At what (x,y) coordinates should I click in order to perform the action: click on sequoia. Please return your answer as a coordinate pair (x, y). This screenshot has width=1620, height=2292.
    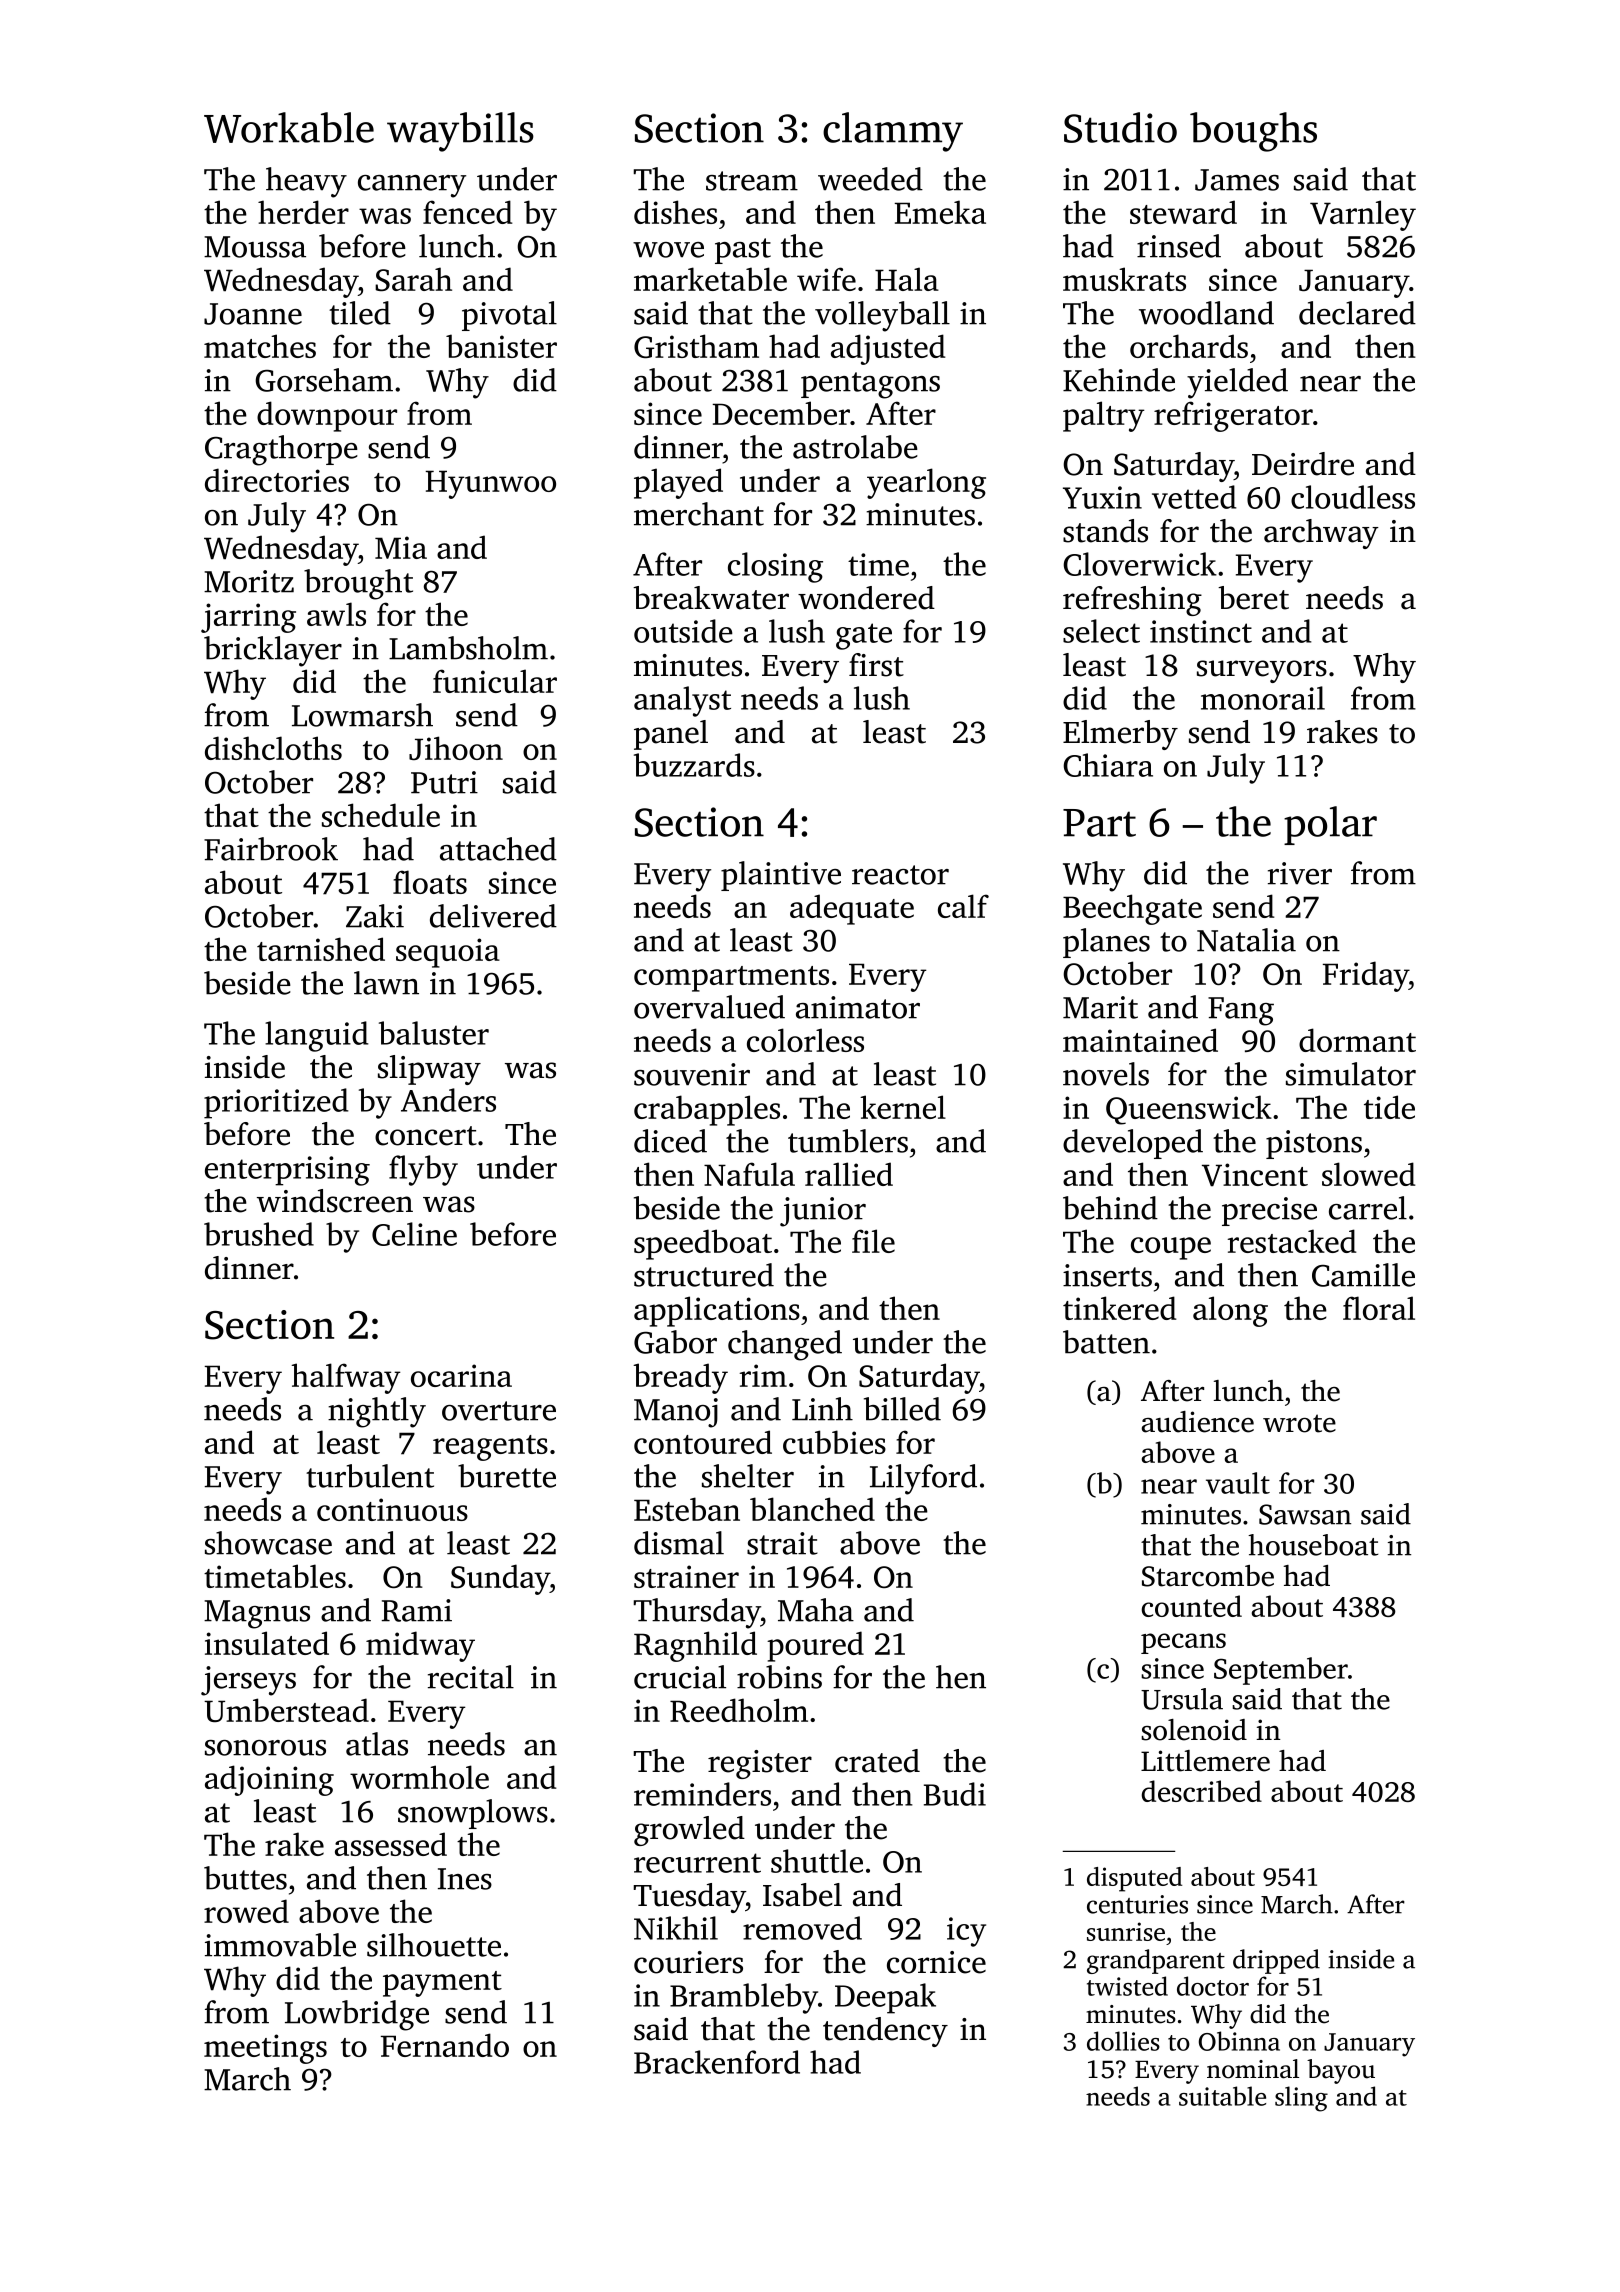
    Looking at the image, I should click on (448, 953).
